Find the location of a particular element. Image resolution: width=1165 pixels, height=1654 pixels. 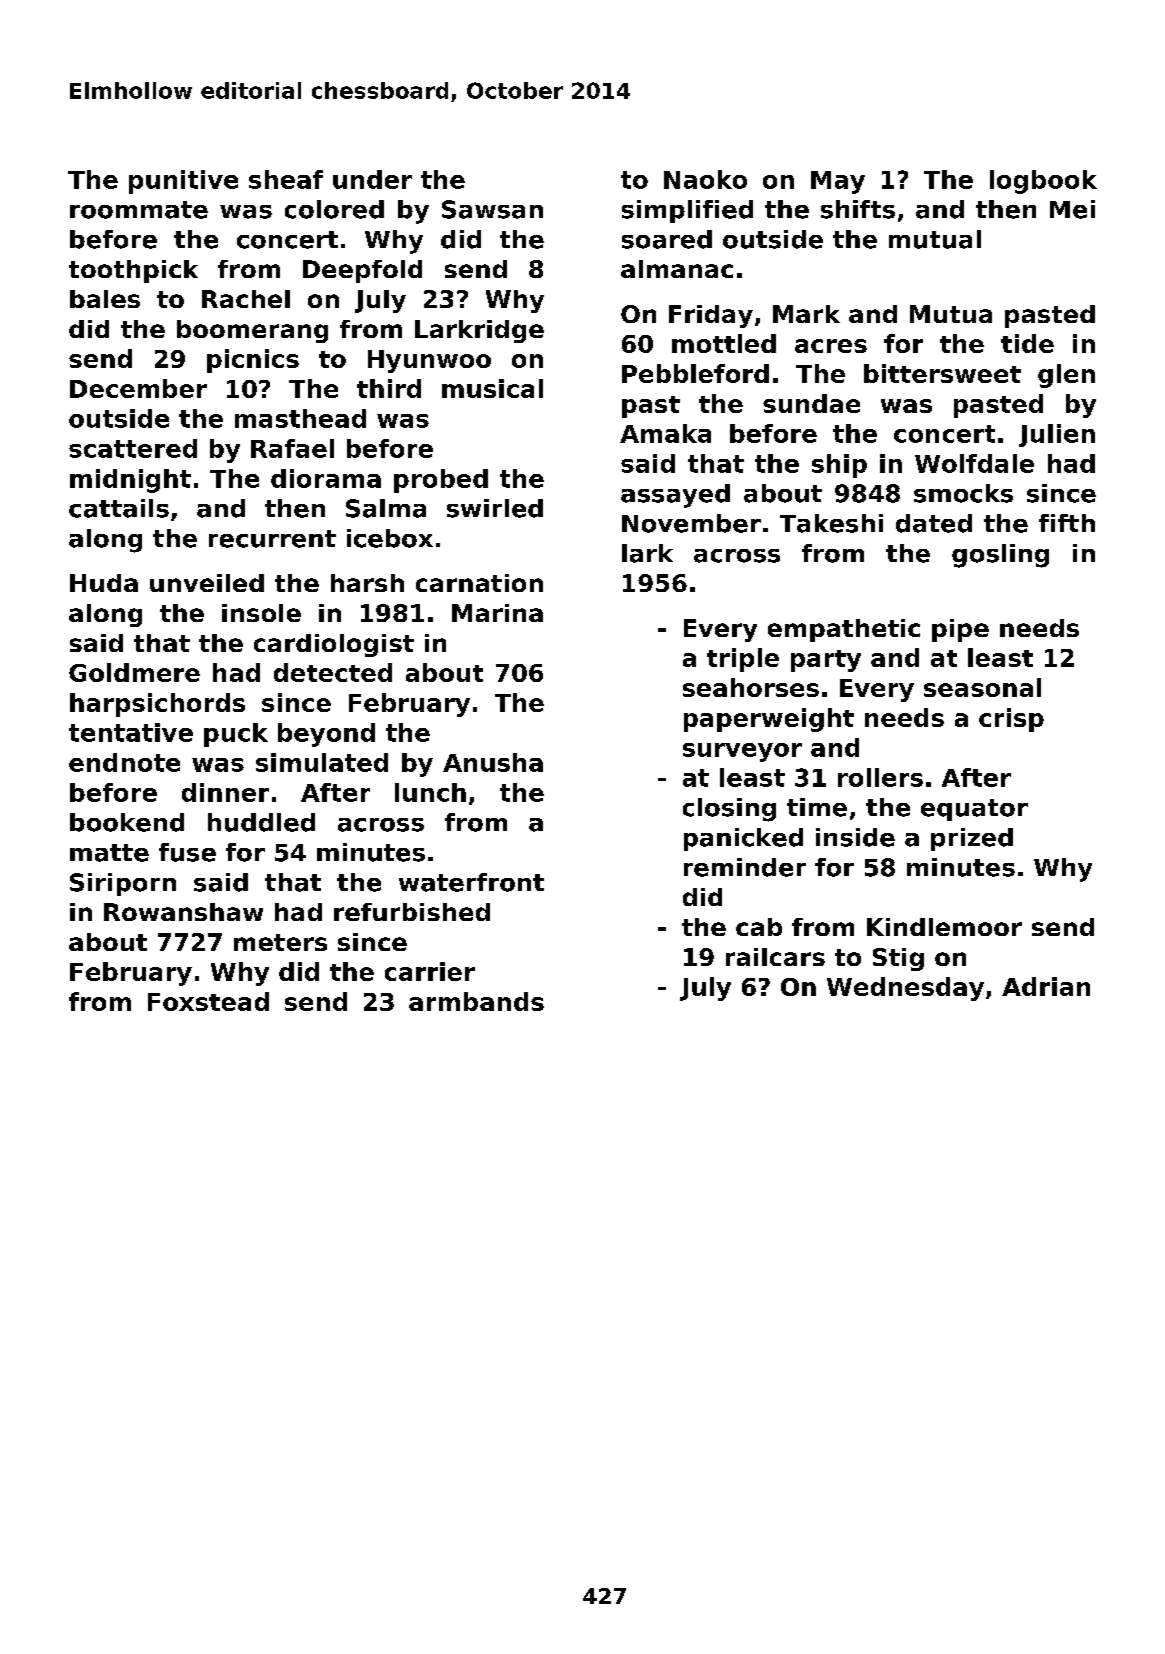

equator is located at coordinates (974, 810).
